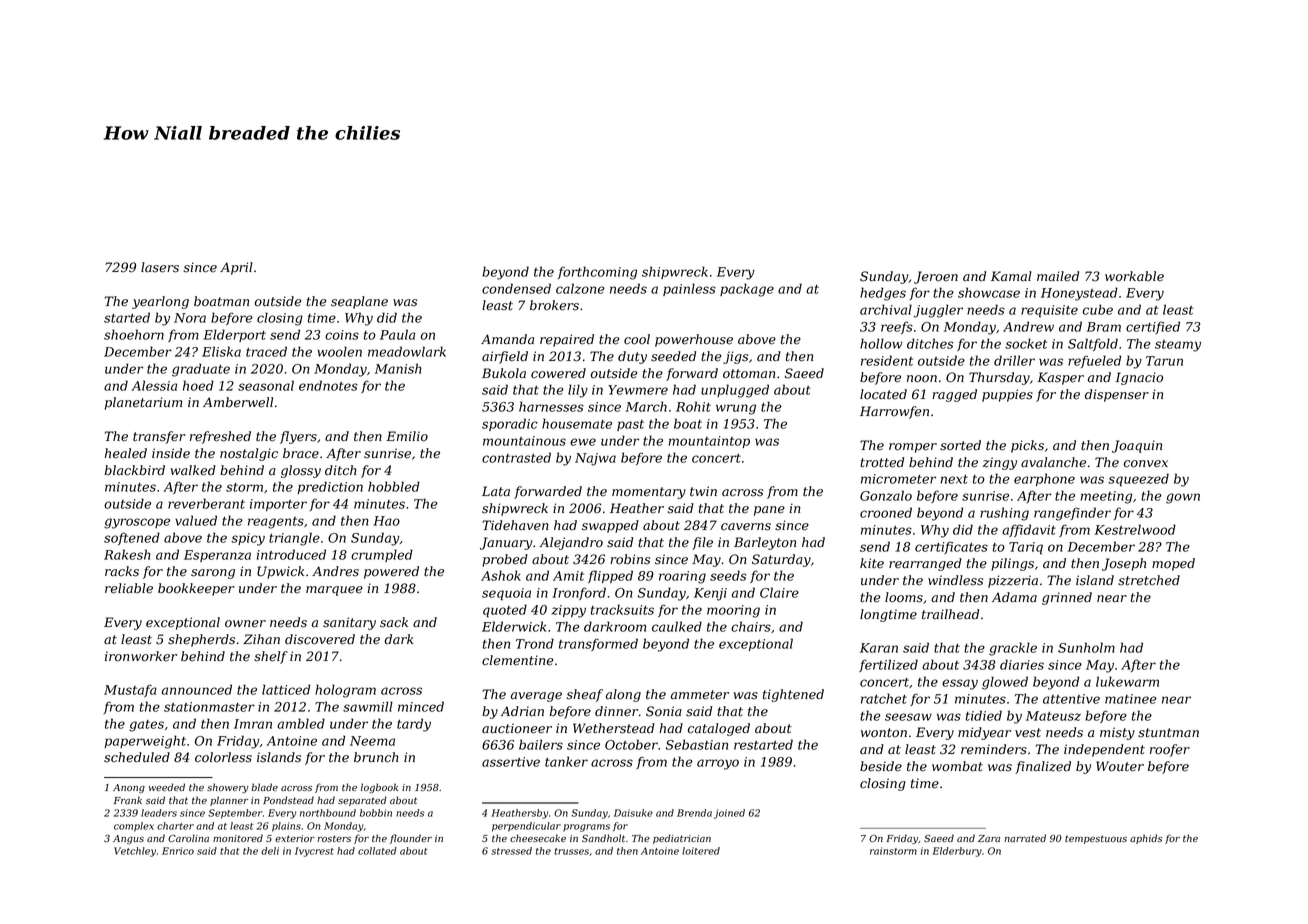  Describe the element at coordinates (330, 487) in the screenshot. I see `prediction` at that location.
